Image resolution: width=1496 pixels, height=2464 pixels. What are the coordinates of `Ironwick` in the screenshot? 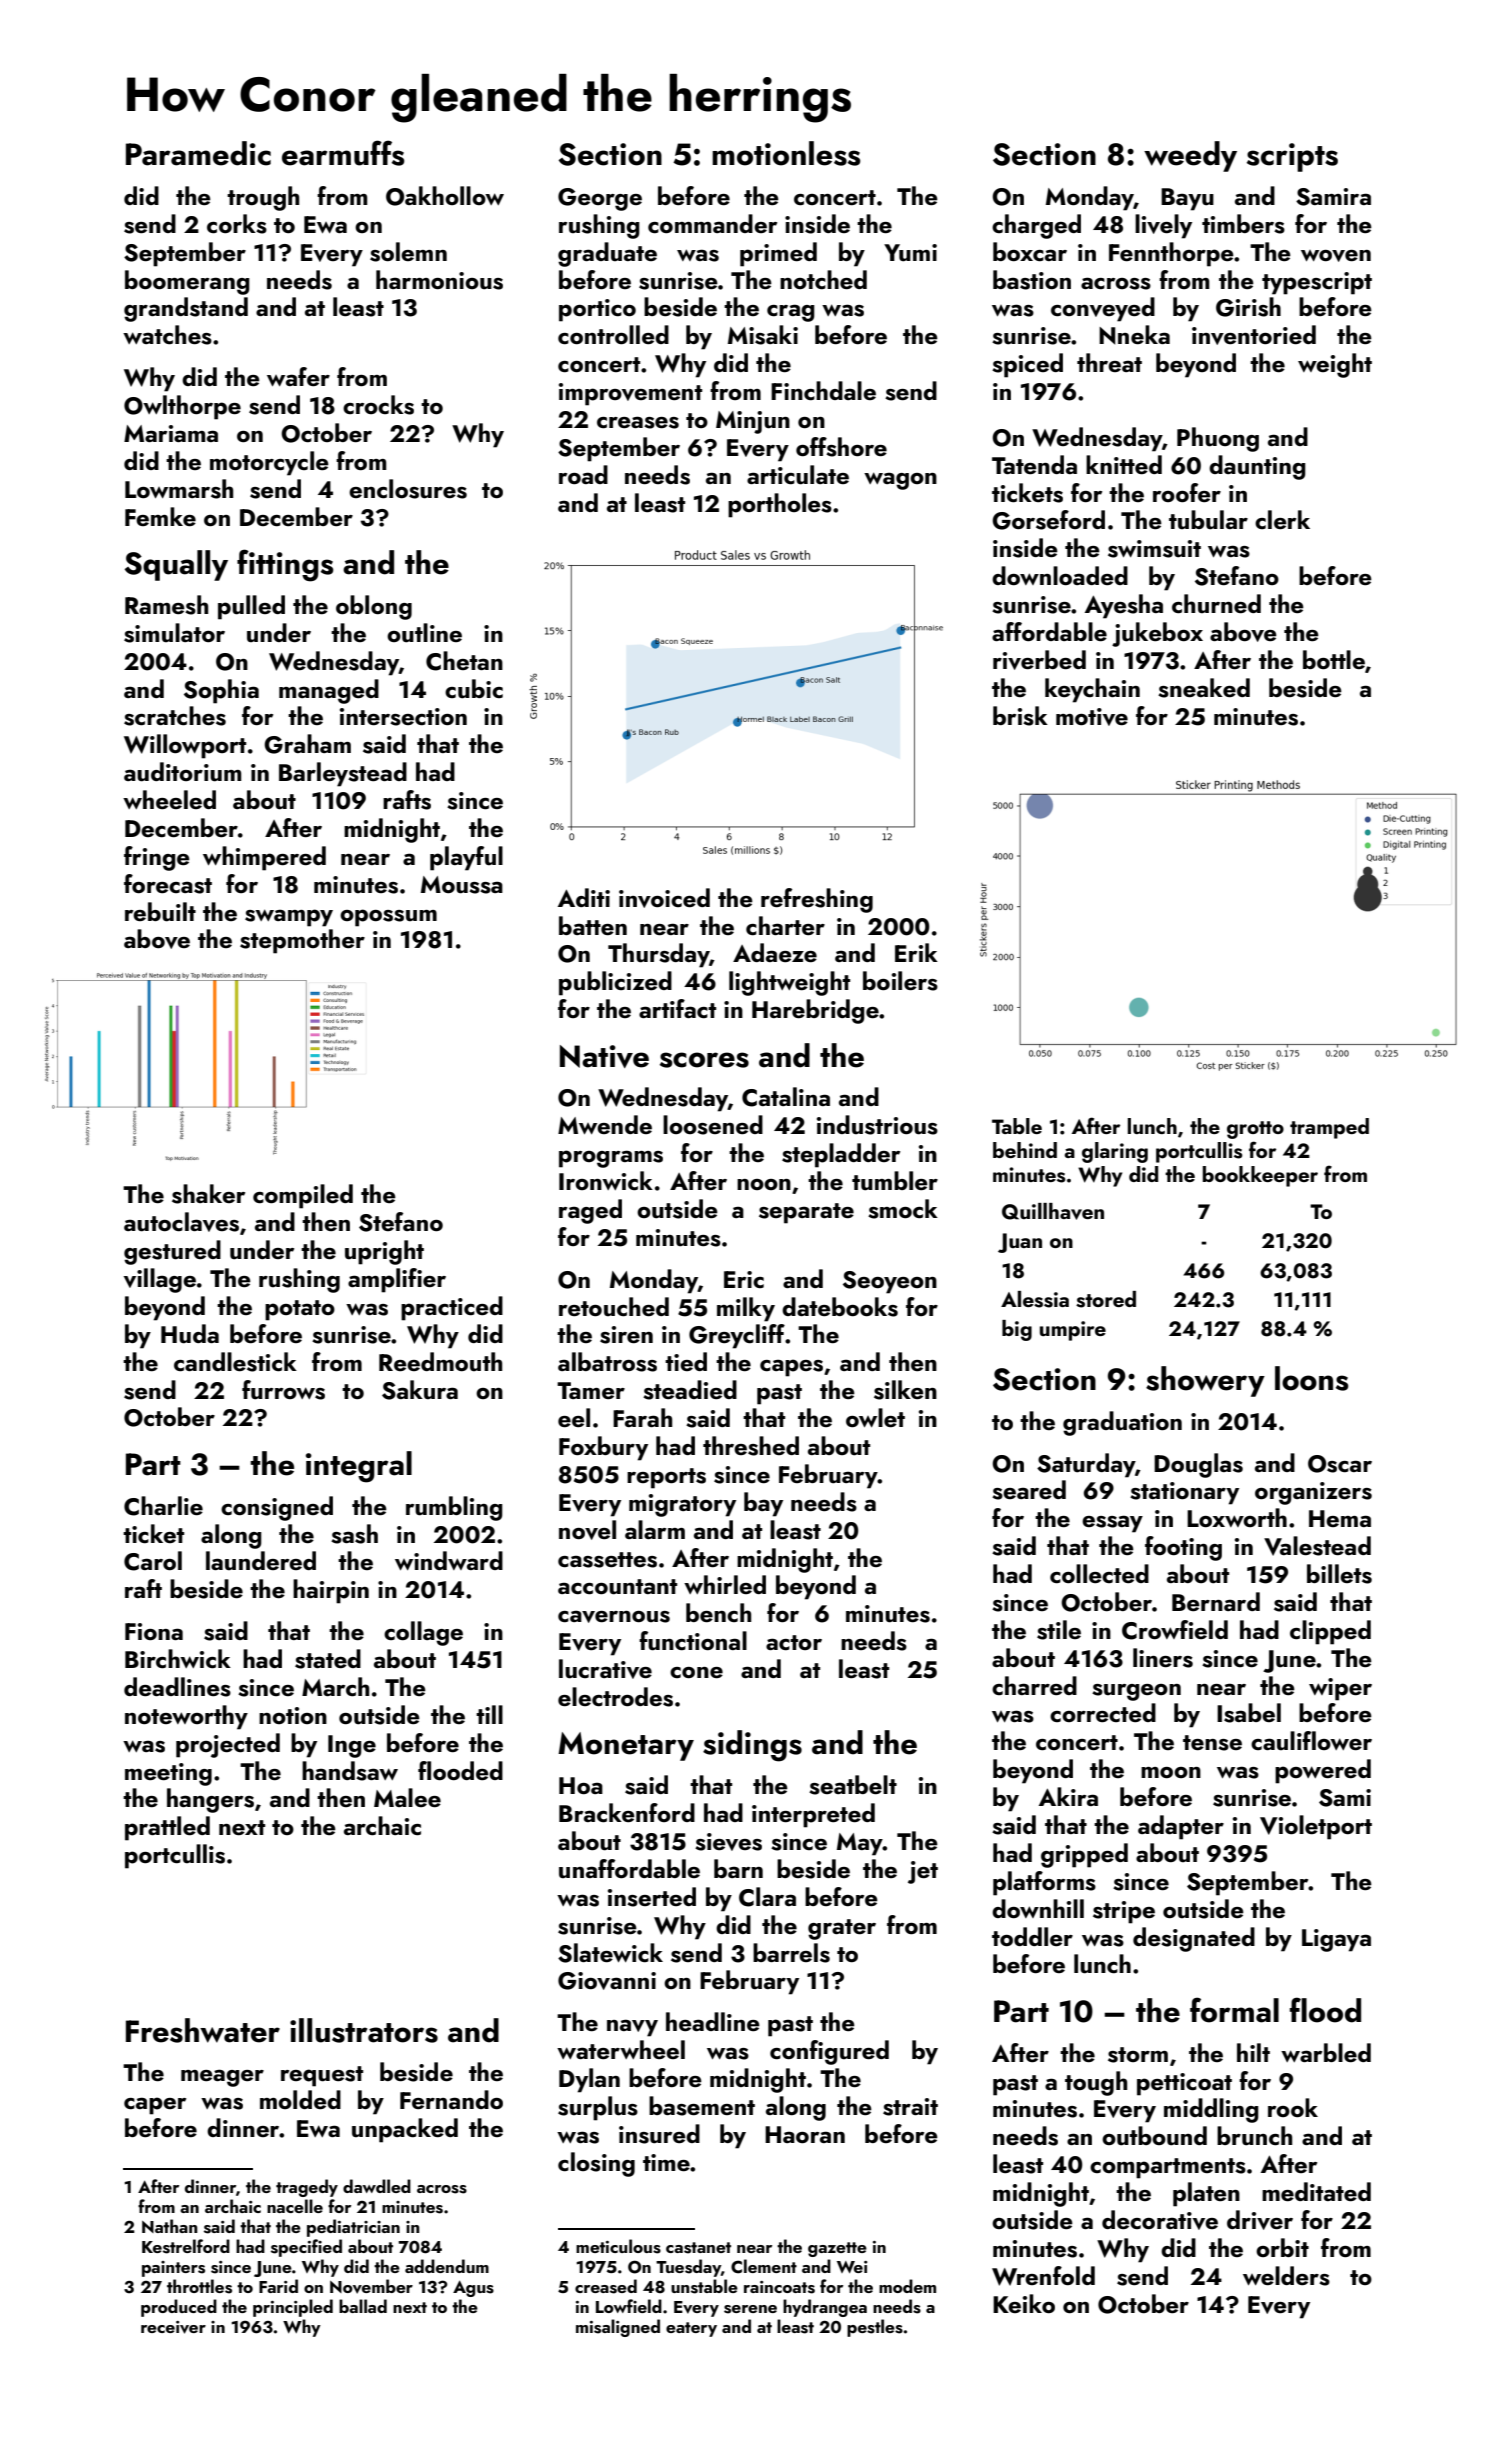 It's located at (606, 1181).
